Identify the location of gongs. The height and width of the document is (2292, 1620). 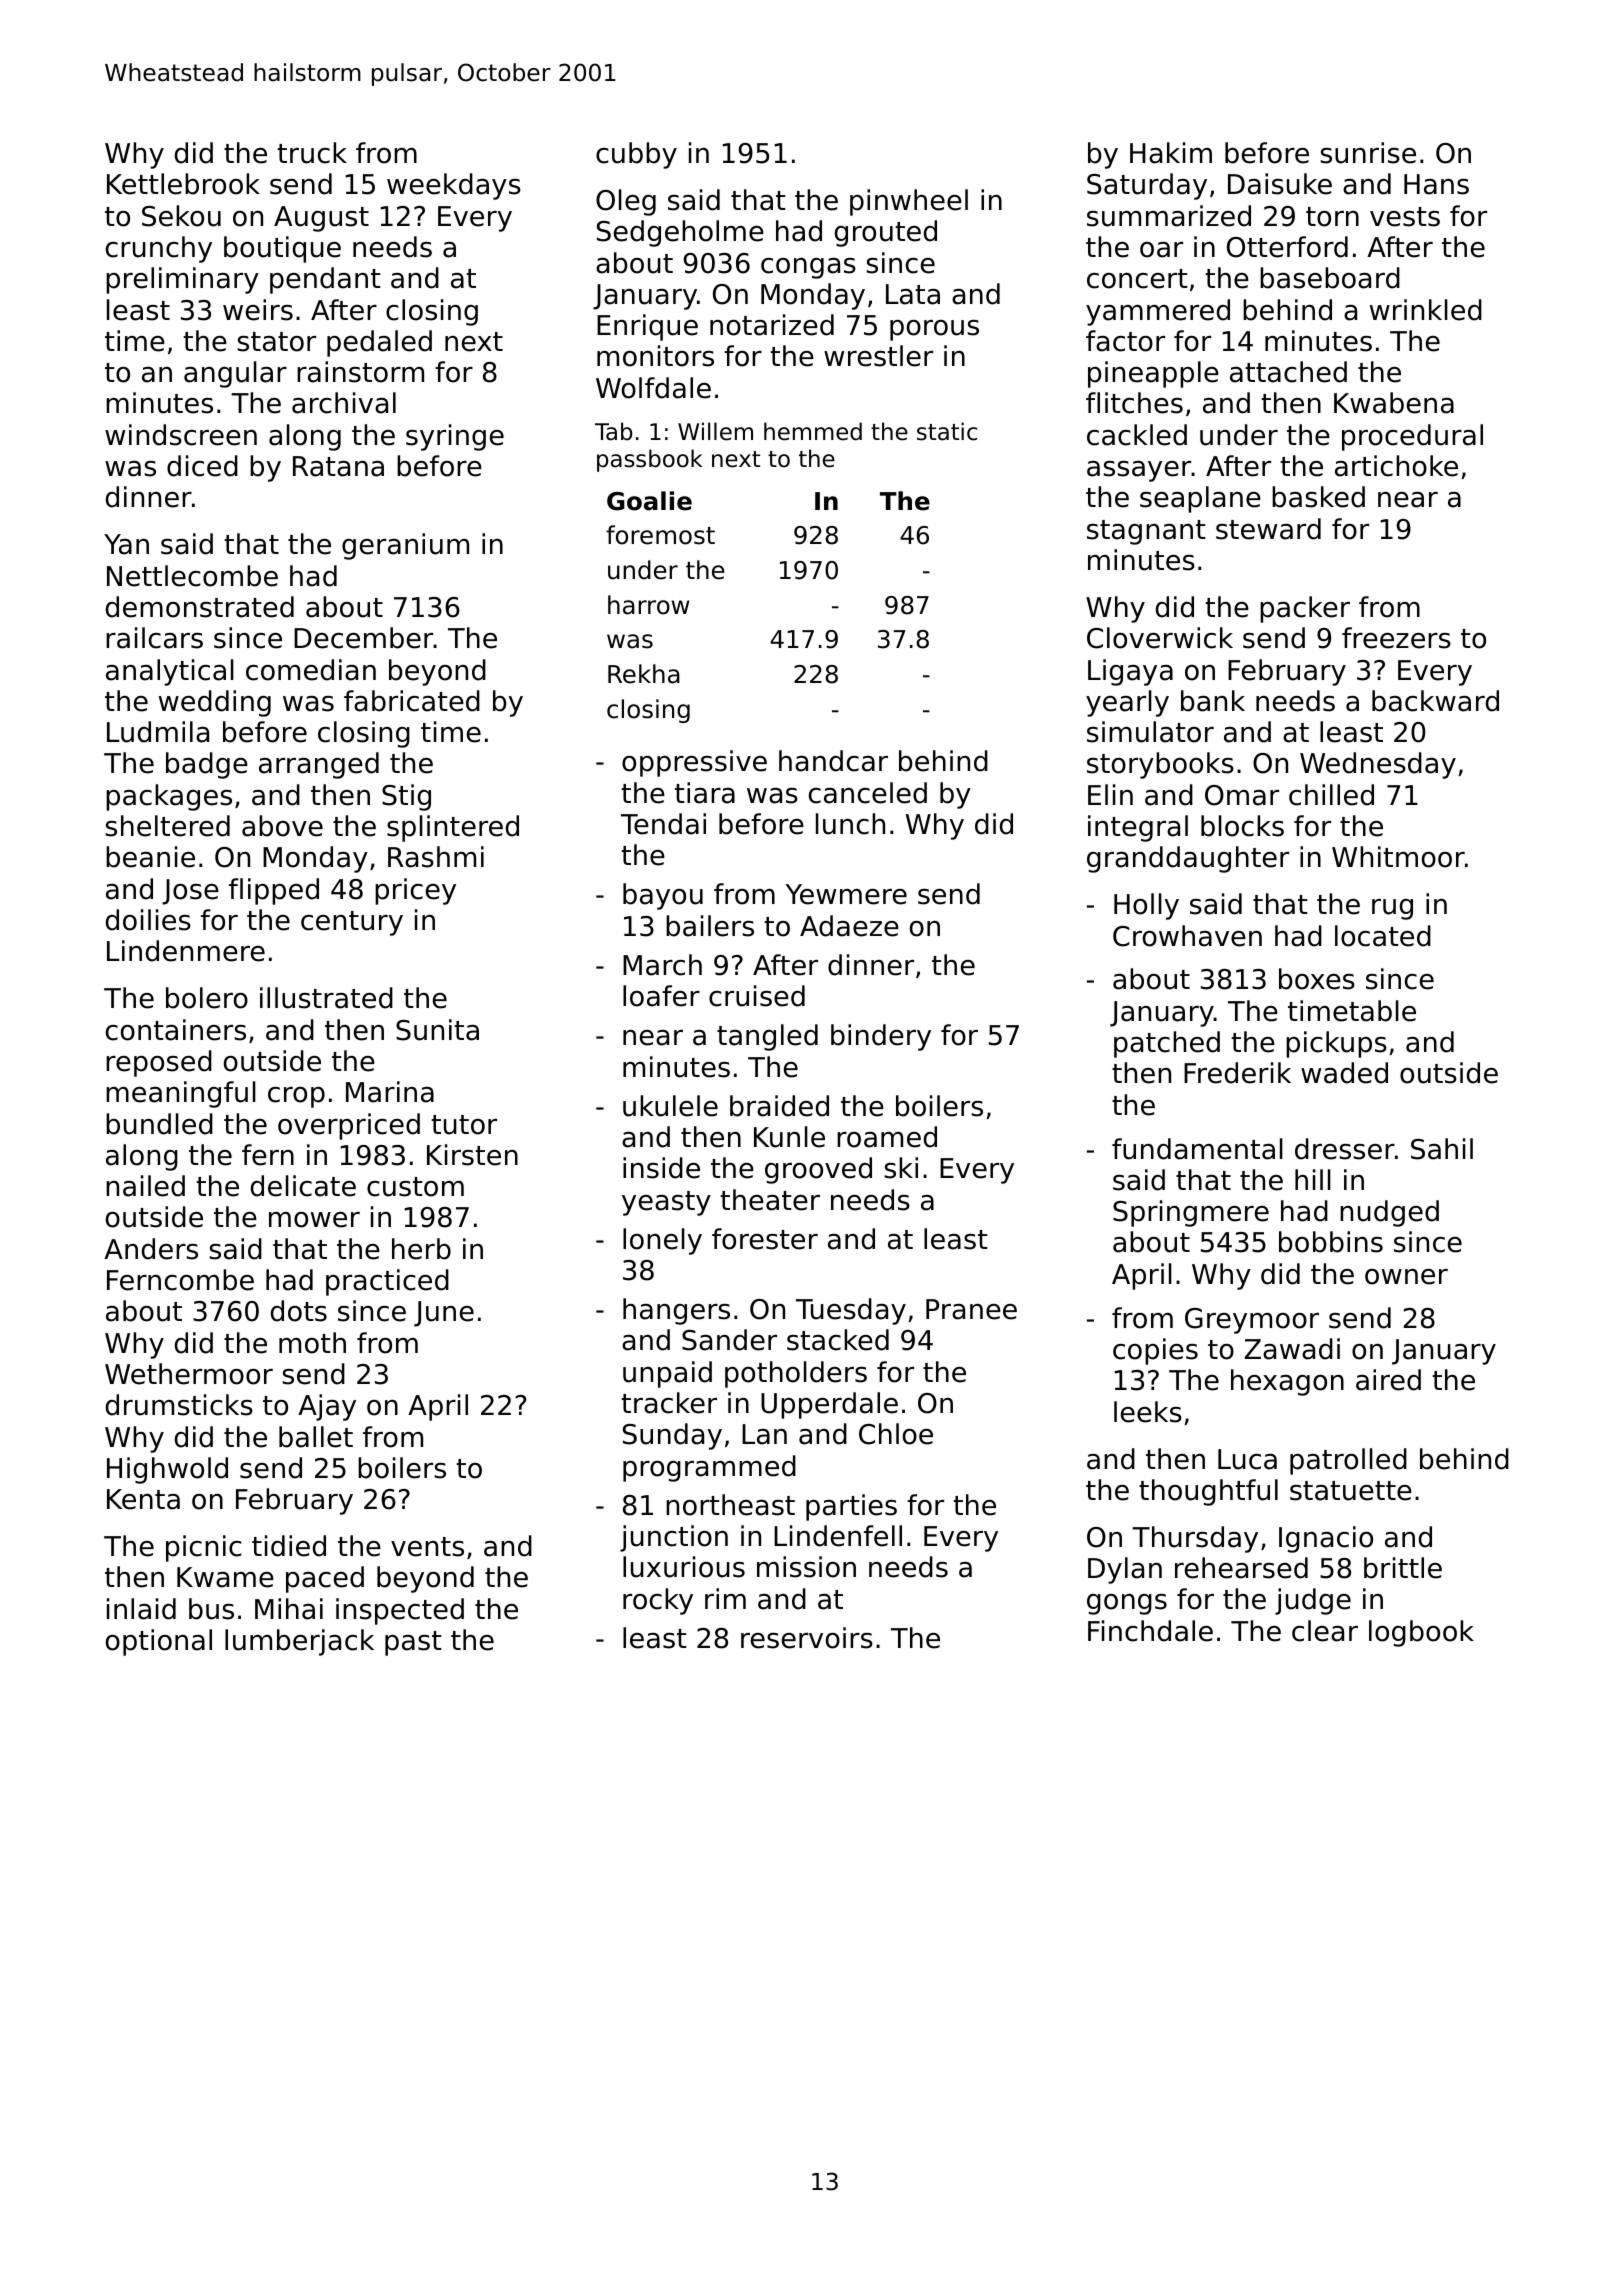
(1127, 1604).
